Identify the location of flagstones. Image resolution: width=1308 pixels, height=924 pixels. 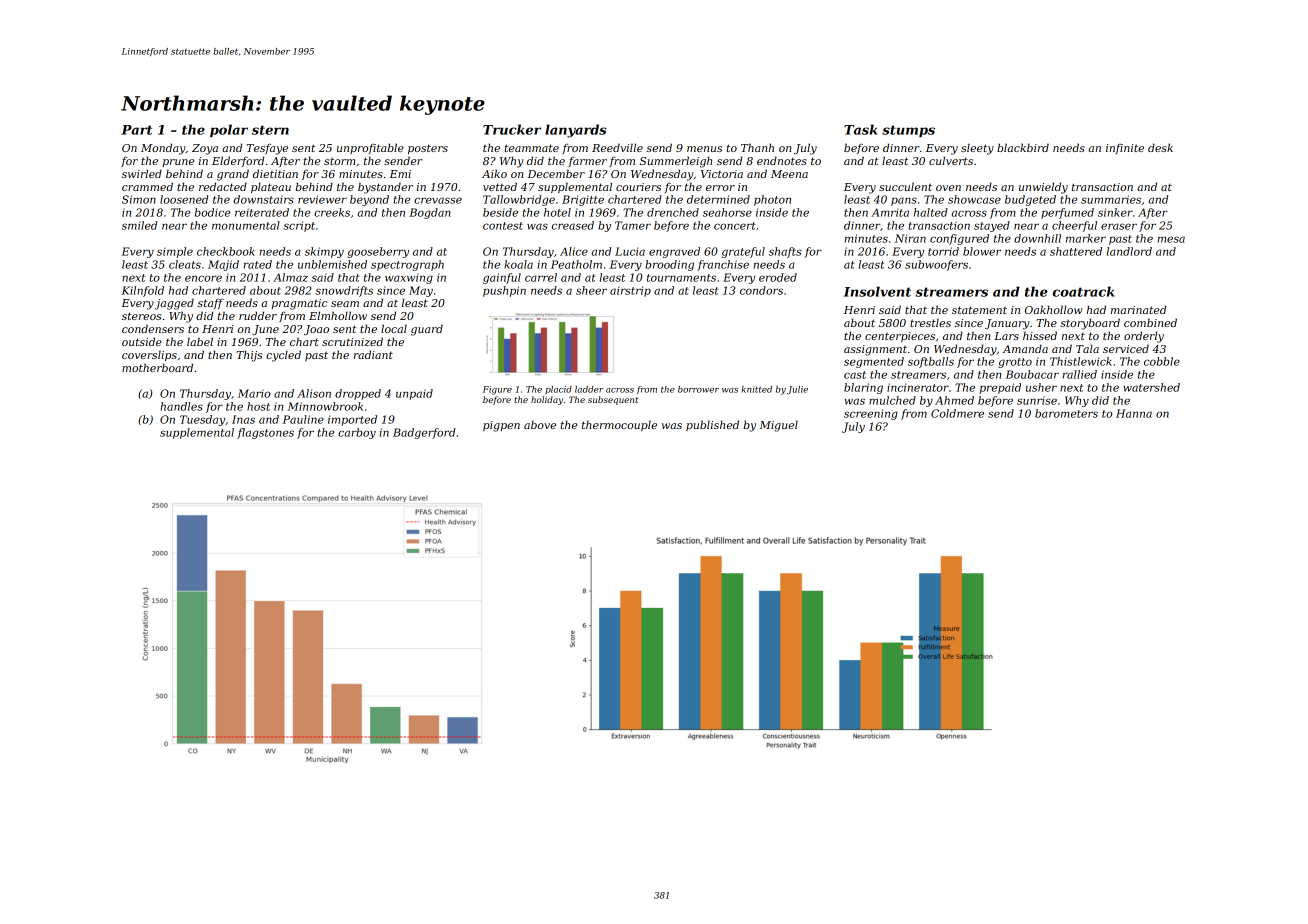
(265, 433).
